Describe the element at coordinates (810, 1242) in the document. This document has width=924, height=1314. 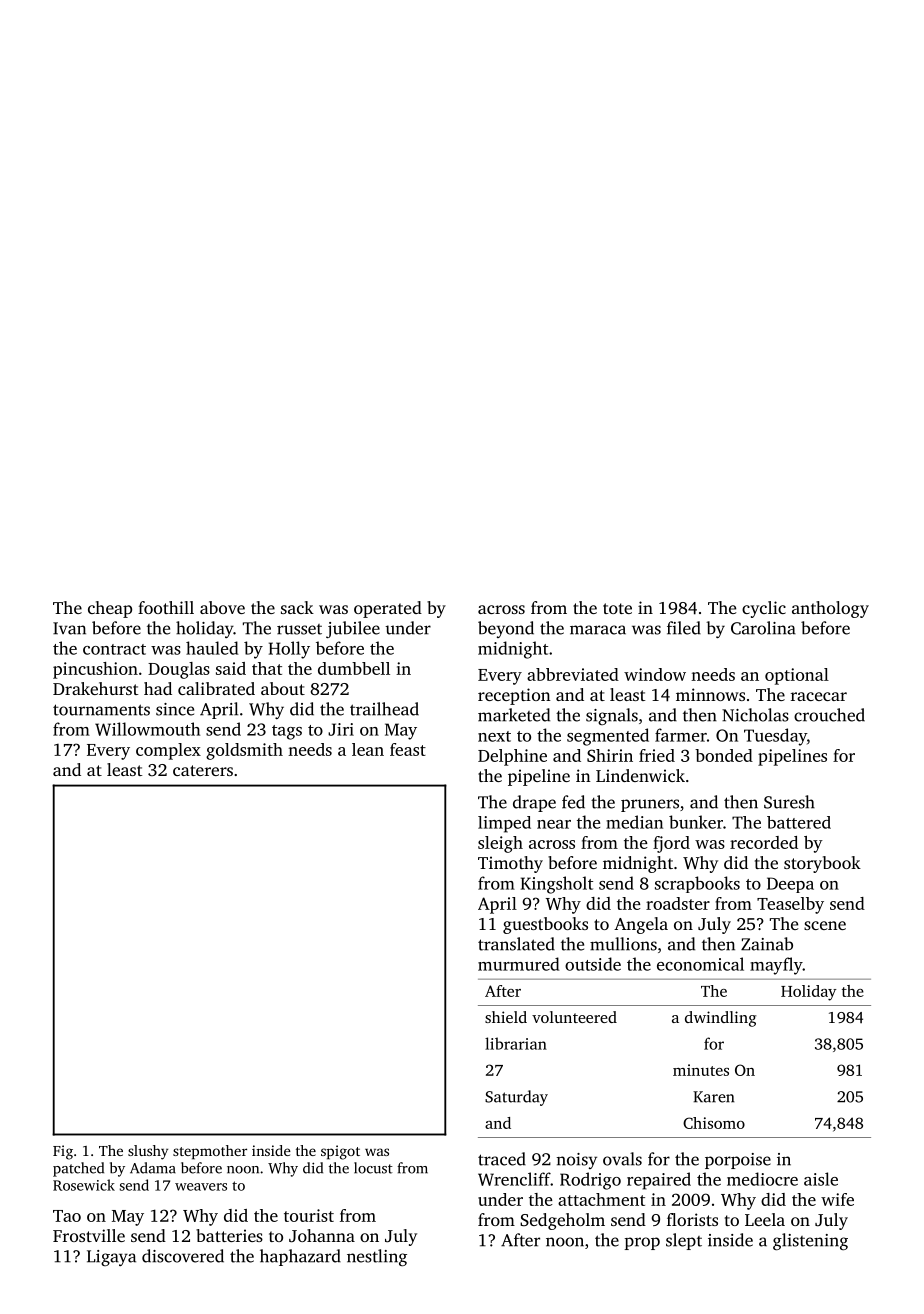
I see `glistening` at that location.
